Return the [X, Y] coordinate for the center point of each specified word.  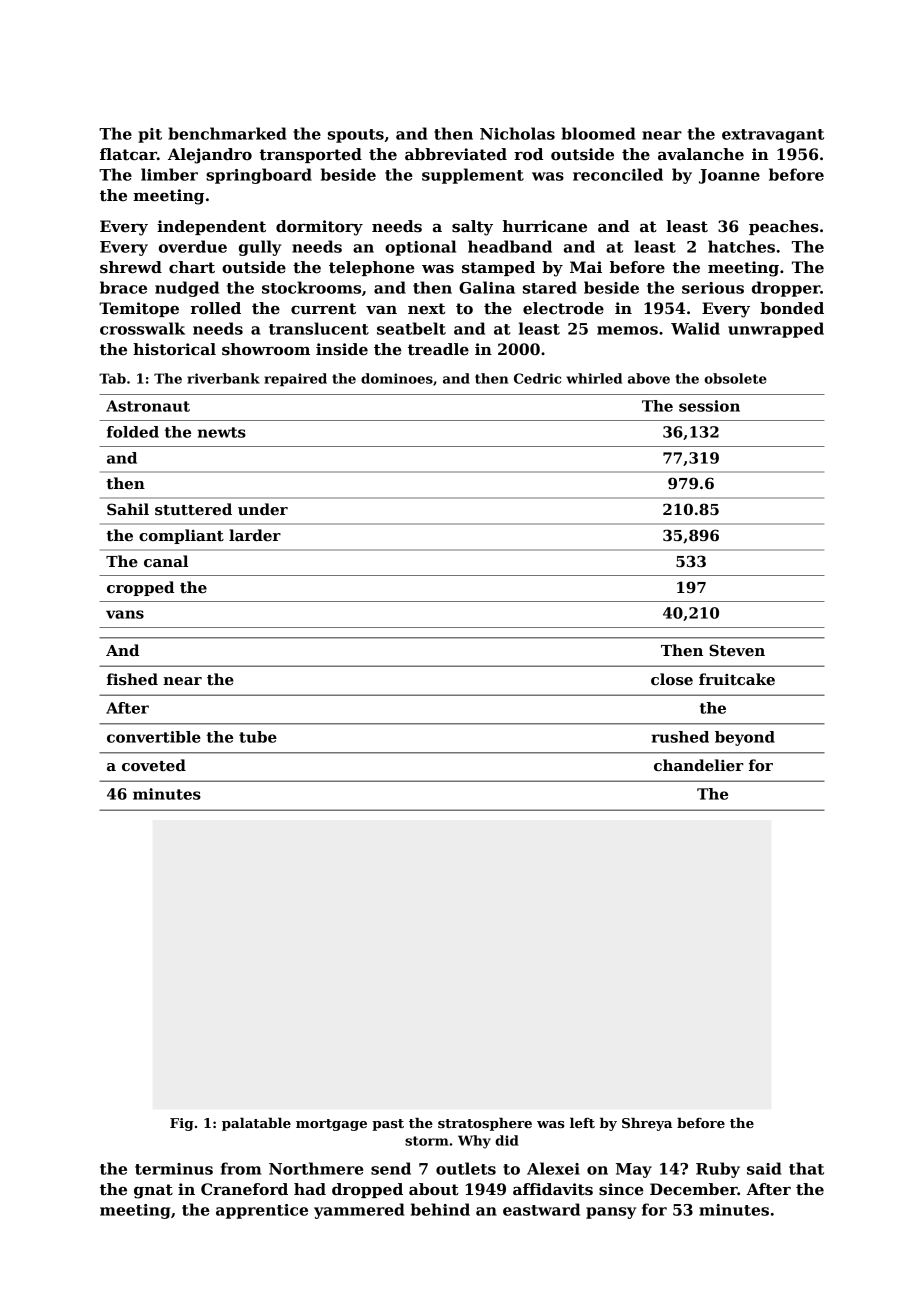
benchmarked [227, 133]
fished [132, 679]
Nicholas [517, 133]
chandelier [699, 765]
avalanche [701, 154]
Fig [182, 1124]
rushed [680, 737]
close [672, 679]
